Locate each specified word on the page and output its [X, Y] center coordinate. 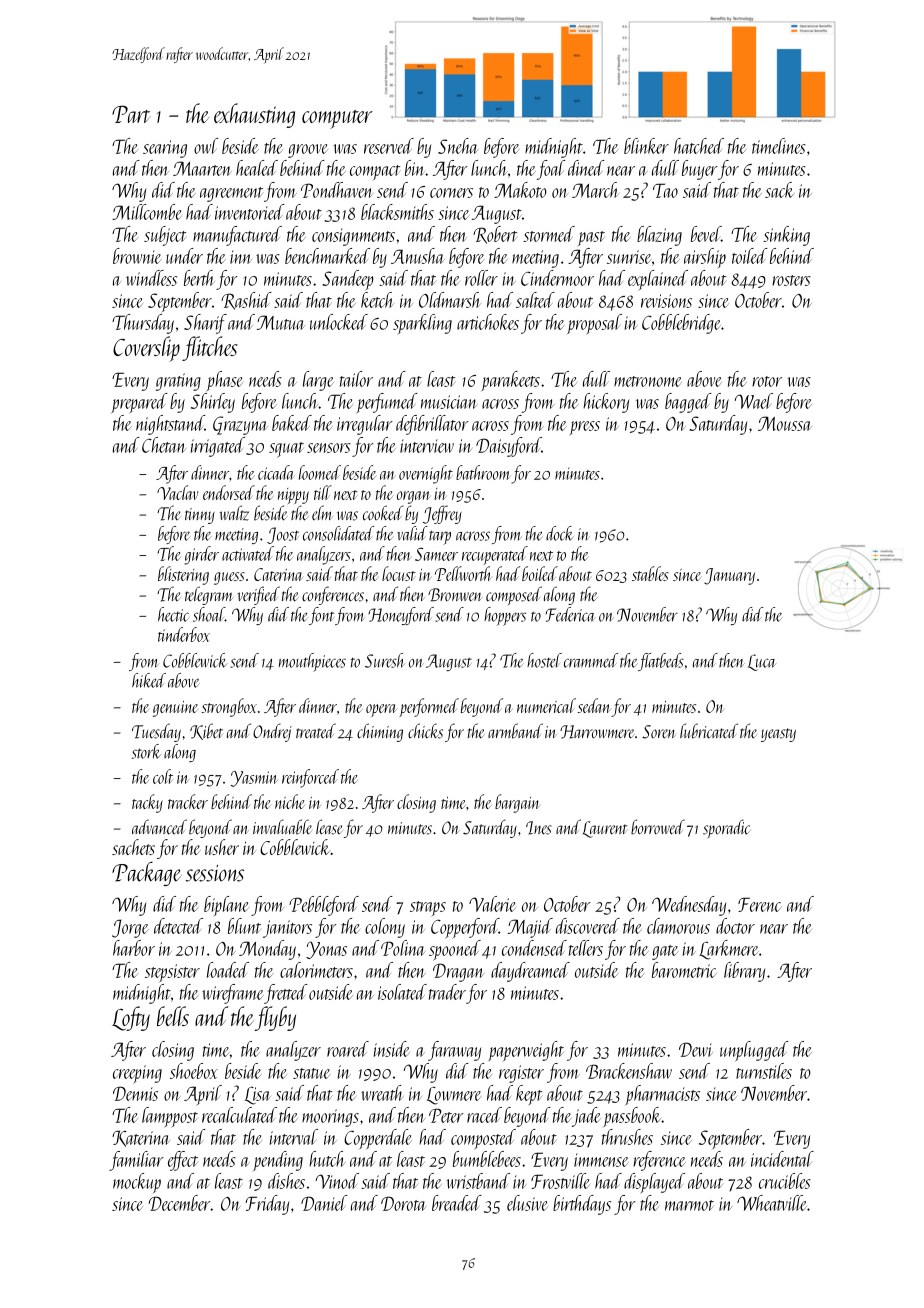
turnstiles [764, 1071]
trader [447, 992]
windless [151, 278]
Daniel [324, 1203]
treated [316, 731]
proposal [594, 324]
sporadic [726, 829]
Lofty [131, 1018]
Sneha [458, 146]
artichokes [488, 322]
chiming [380, 732]
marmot [689, 1205]
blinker [646, 146]
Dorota [403, 1203]
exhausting [254, 115]
